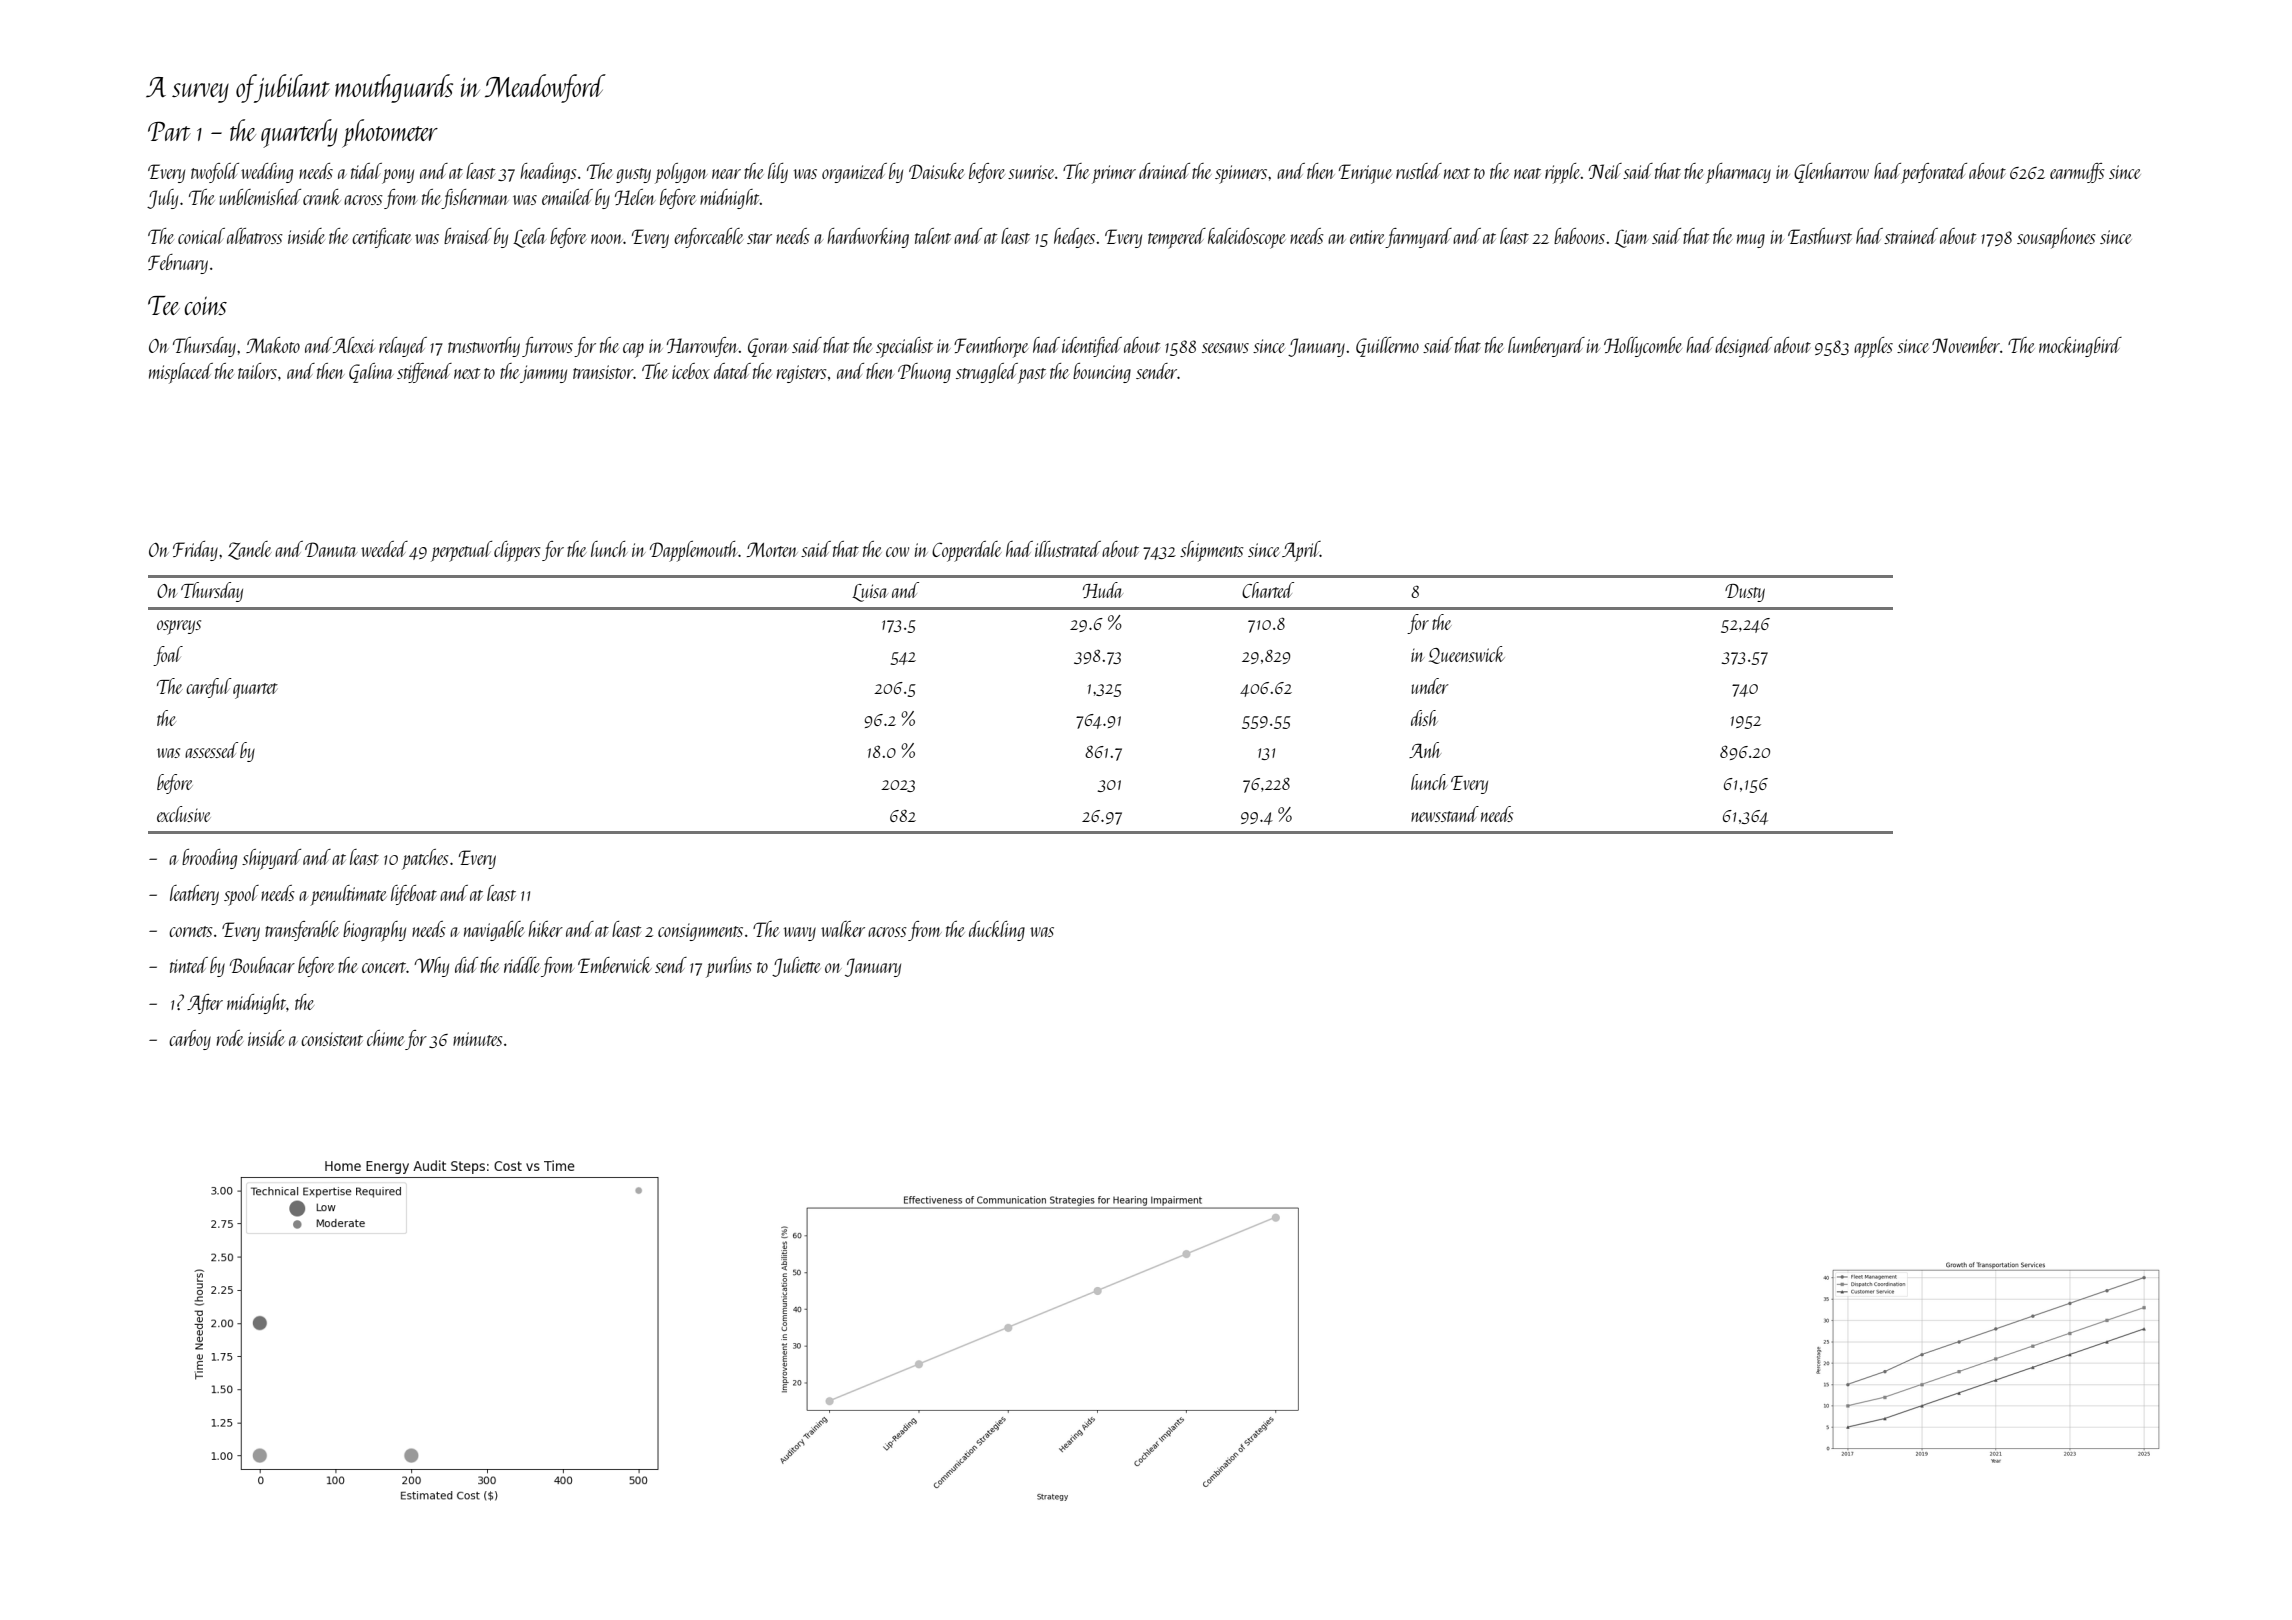 The height and width of the page is (1620, 2292). I want to click on stiffened, so click(424, 373).
